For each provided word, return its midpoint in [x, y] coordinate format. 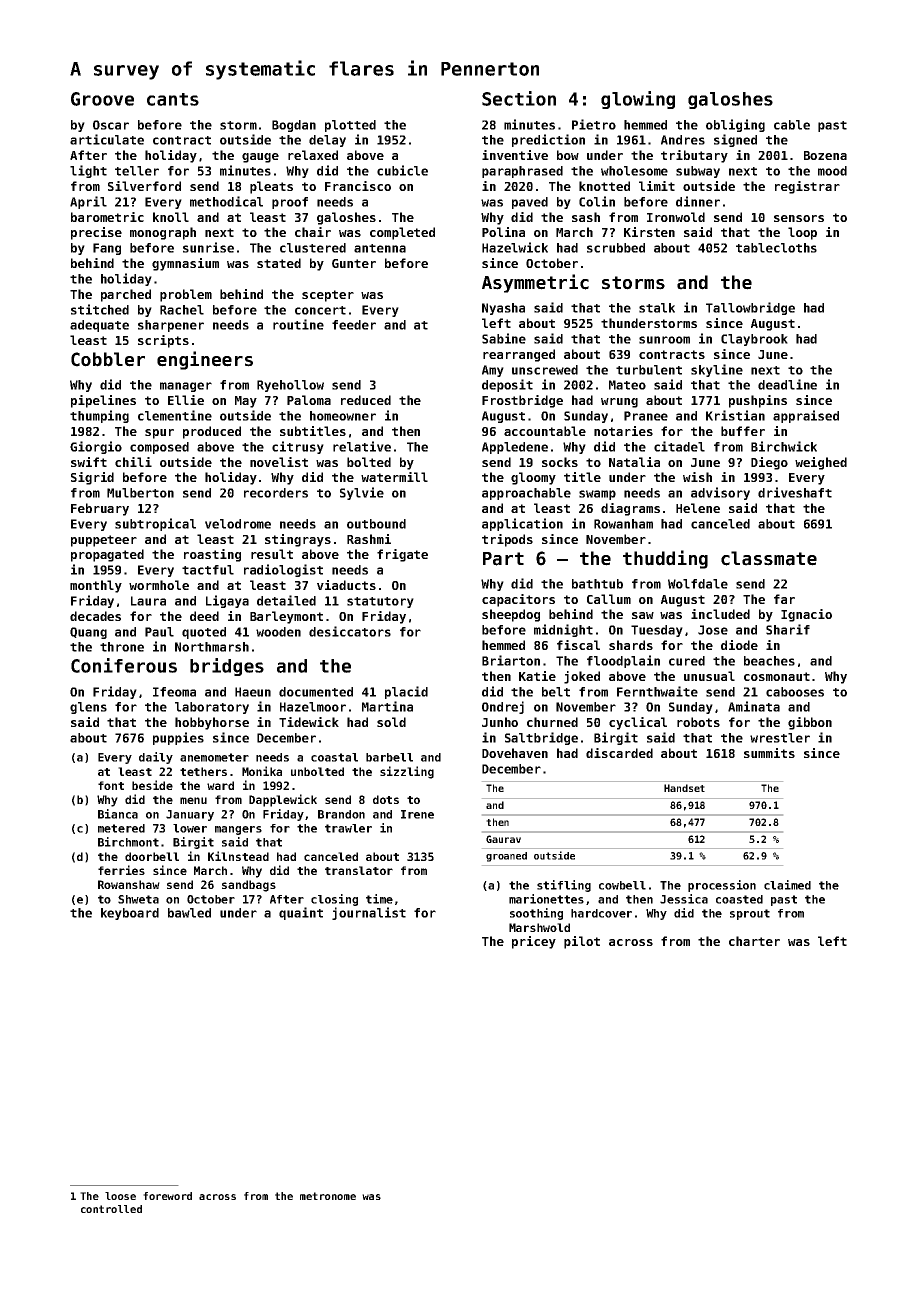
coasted [739, 899]
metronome [328, 1196]
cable [792, 125]
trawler [348, 828]
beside [152, 785]
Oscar [111, 125]
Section [519, 98]
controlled [111, 1209]
